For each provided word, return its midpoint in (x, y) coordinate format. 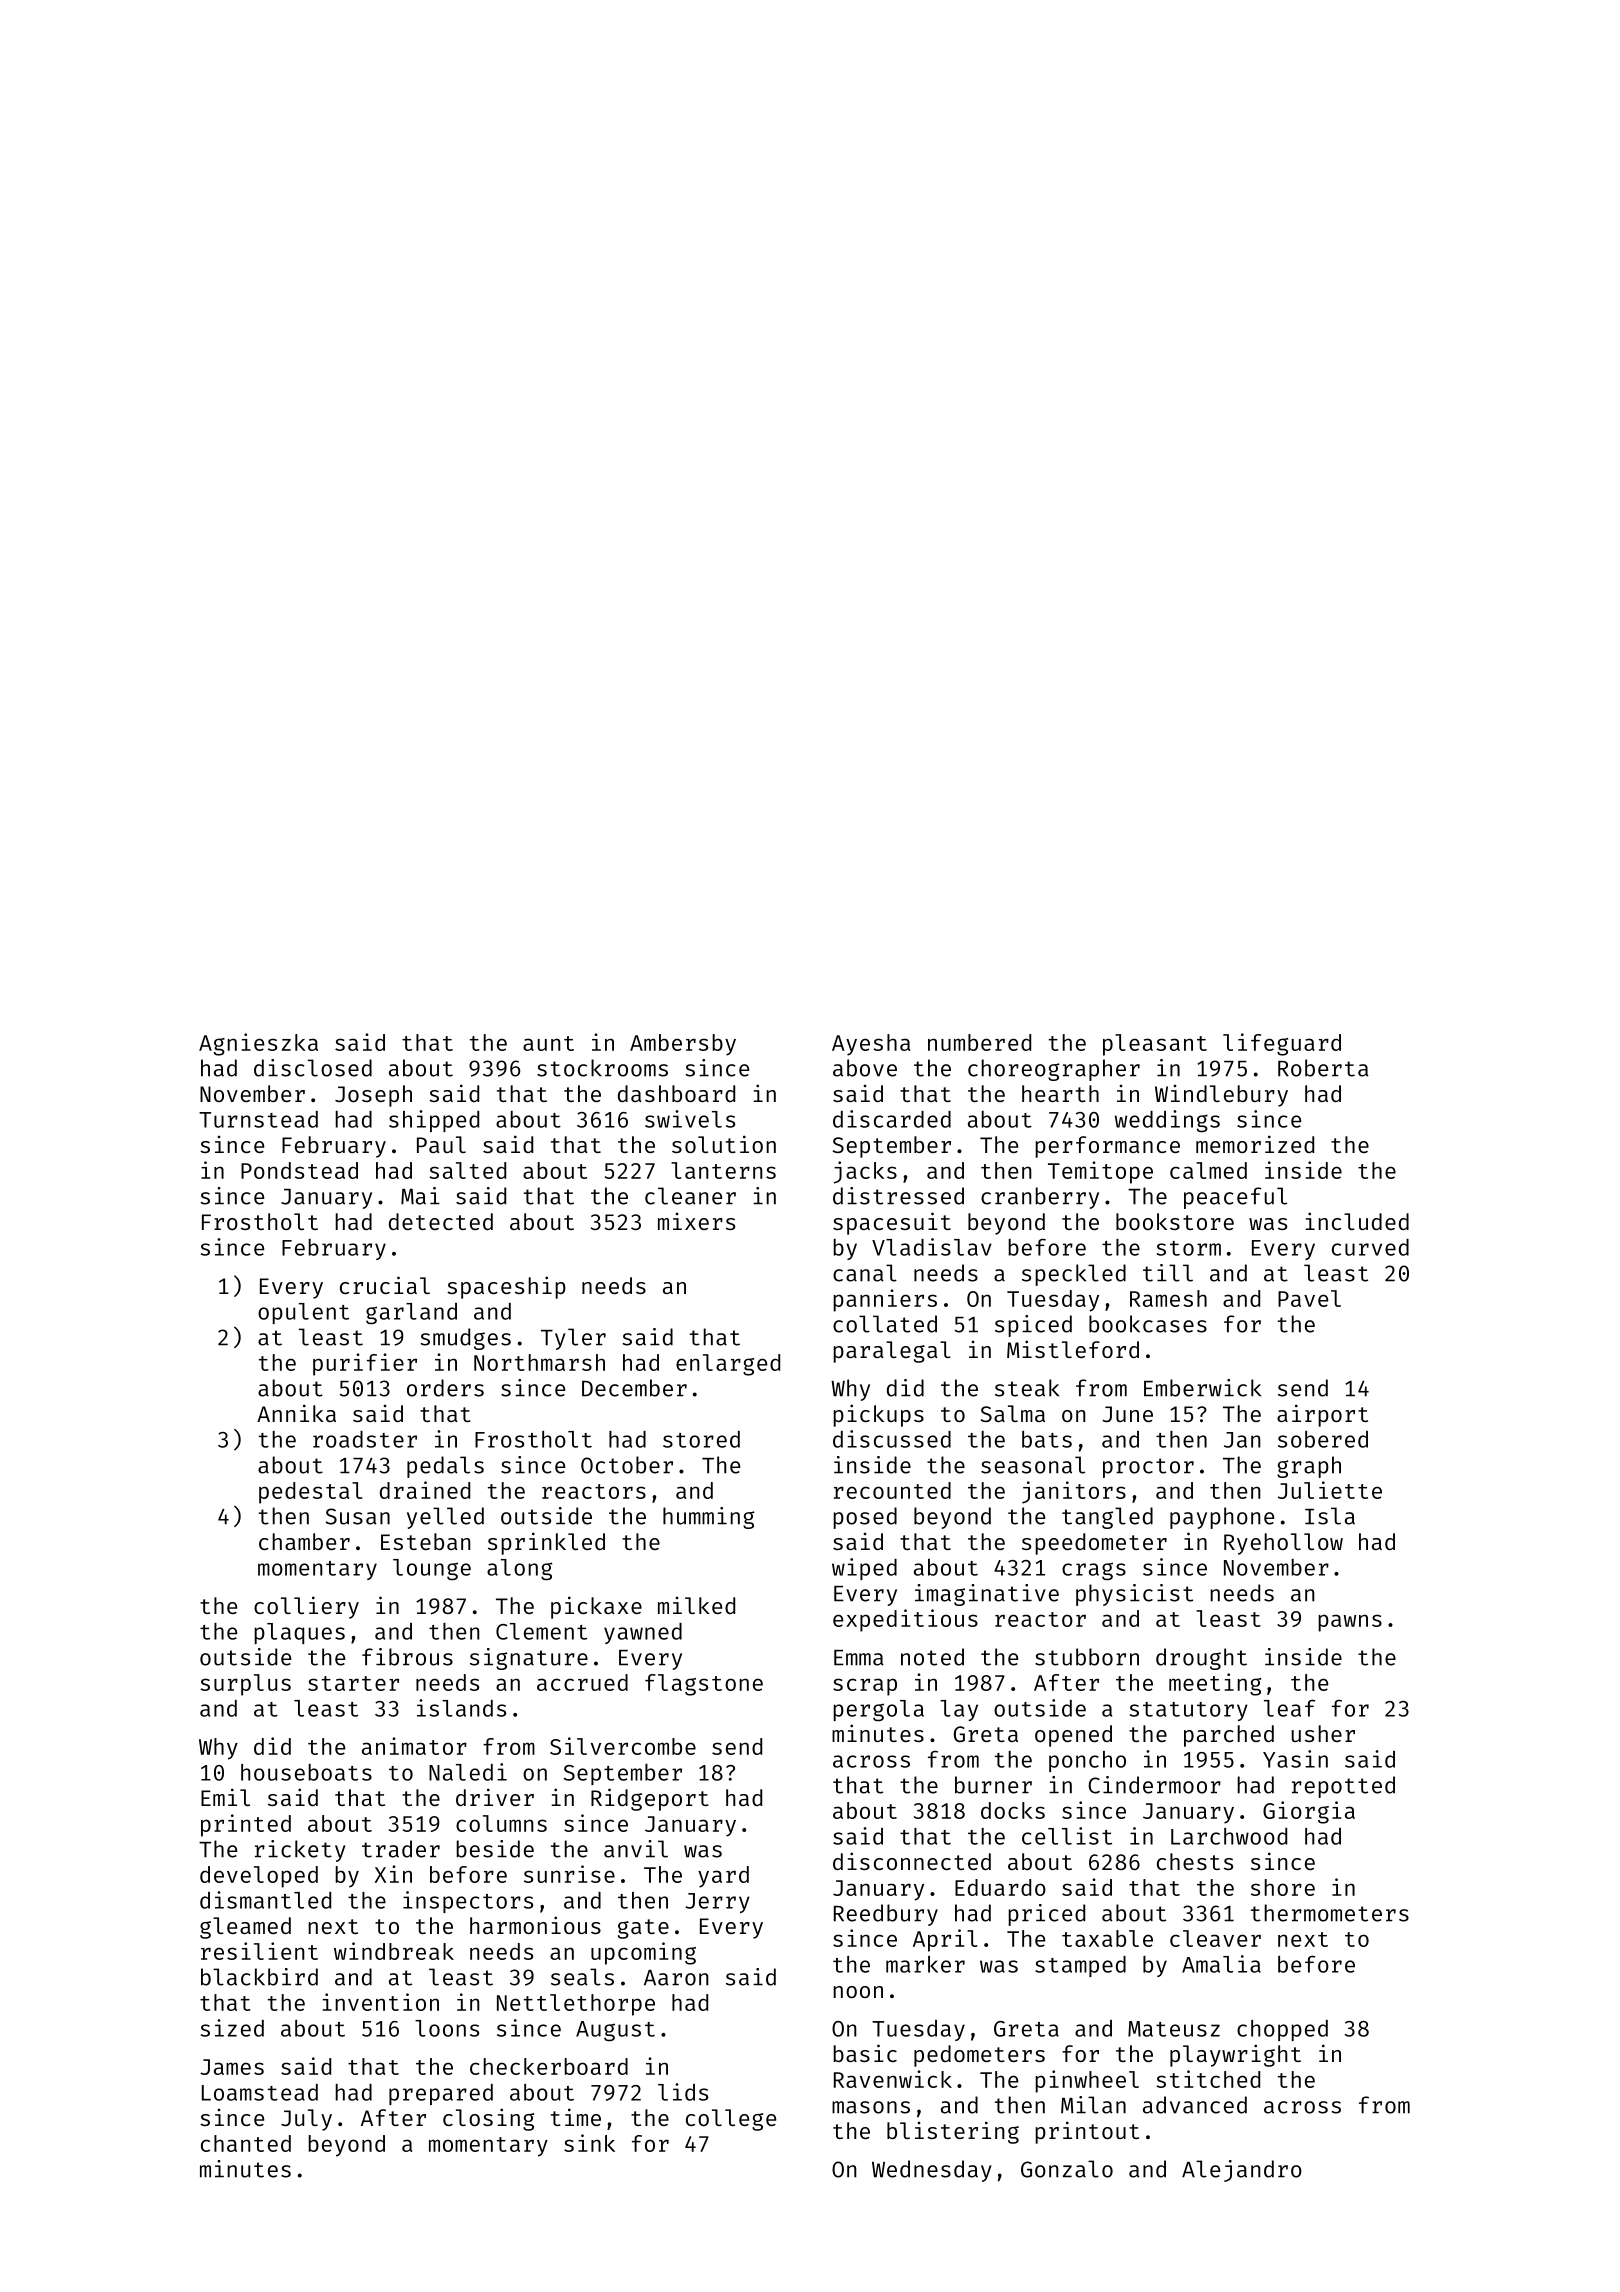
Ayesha (871, 1045)
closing (488, 2119)
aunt (548, 1043)
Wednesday (932, 2171)
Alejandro (1242, 2171)
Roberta (1323, 1068)
